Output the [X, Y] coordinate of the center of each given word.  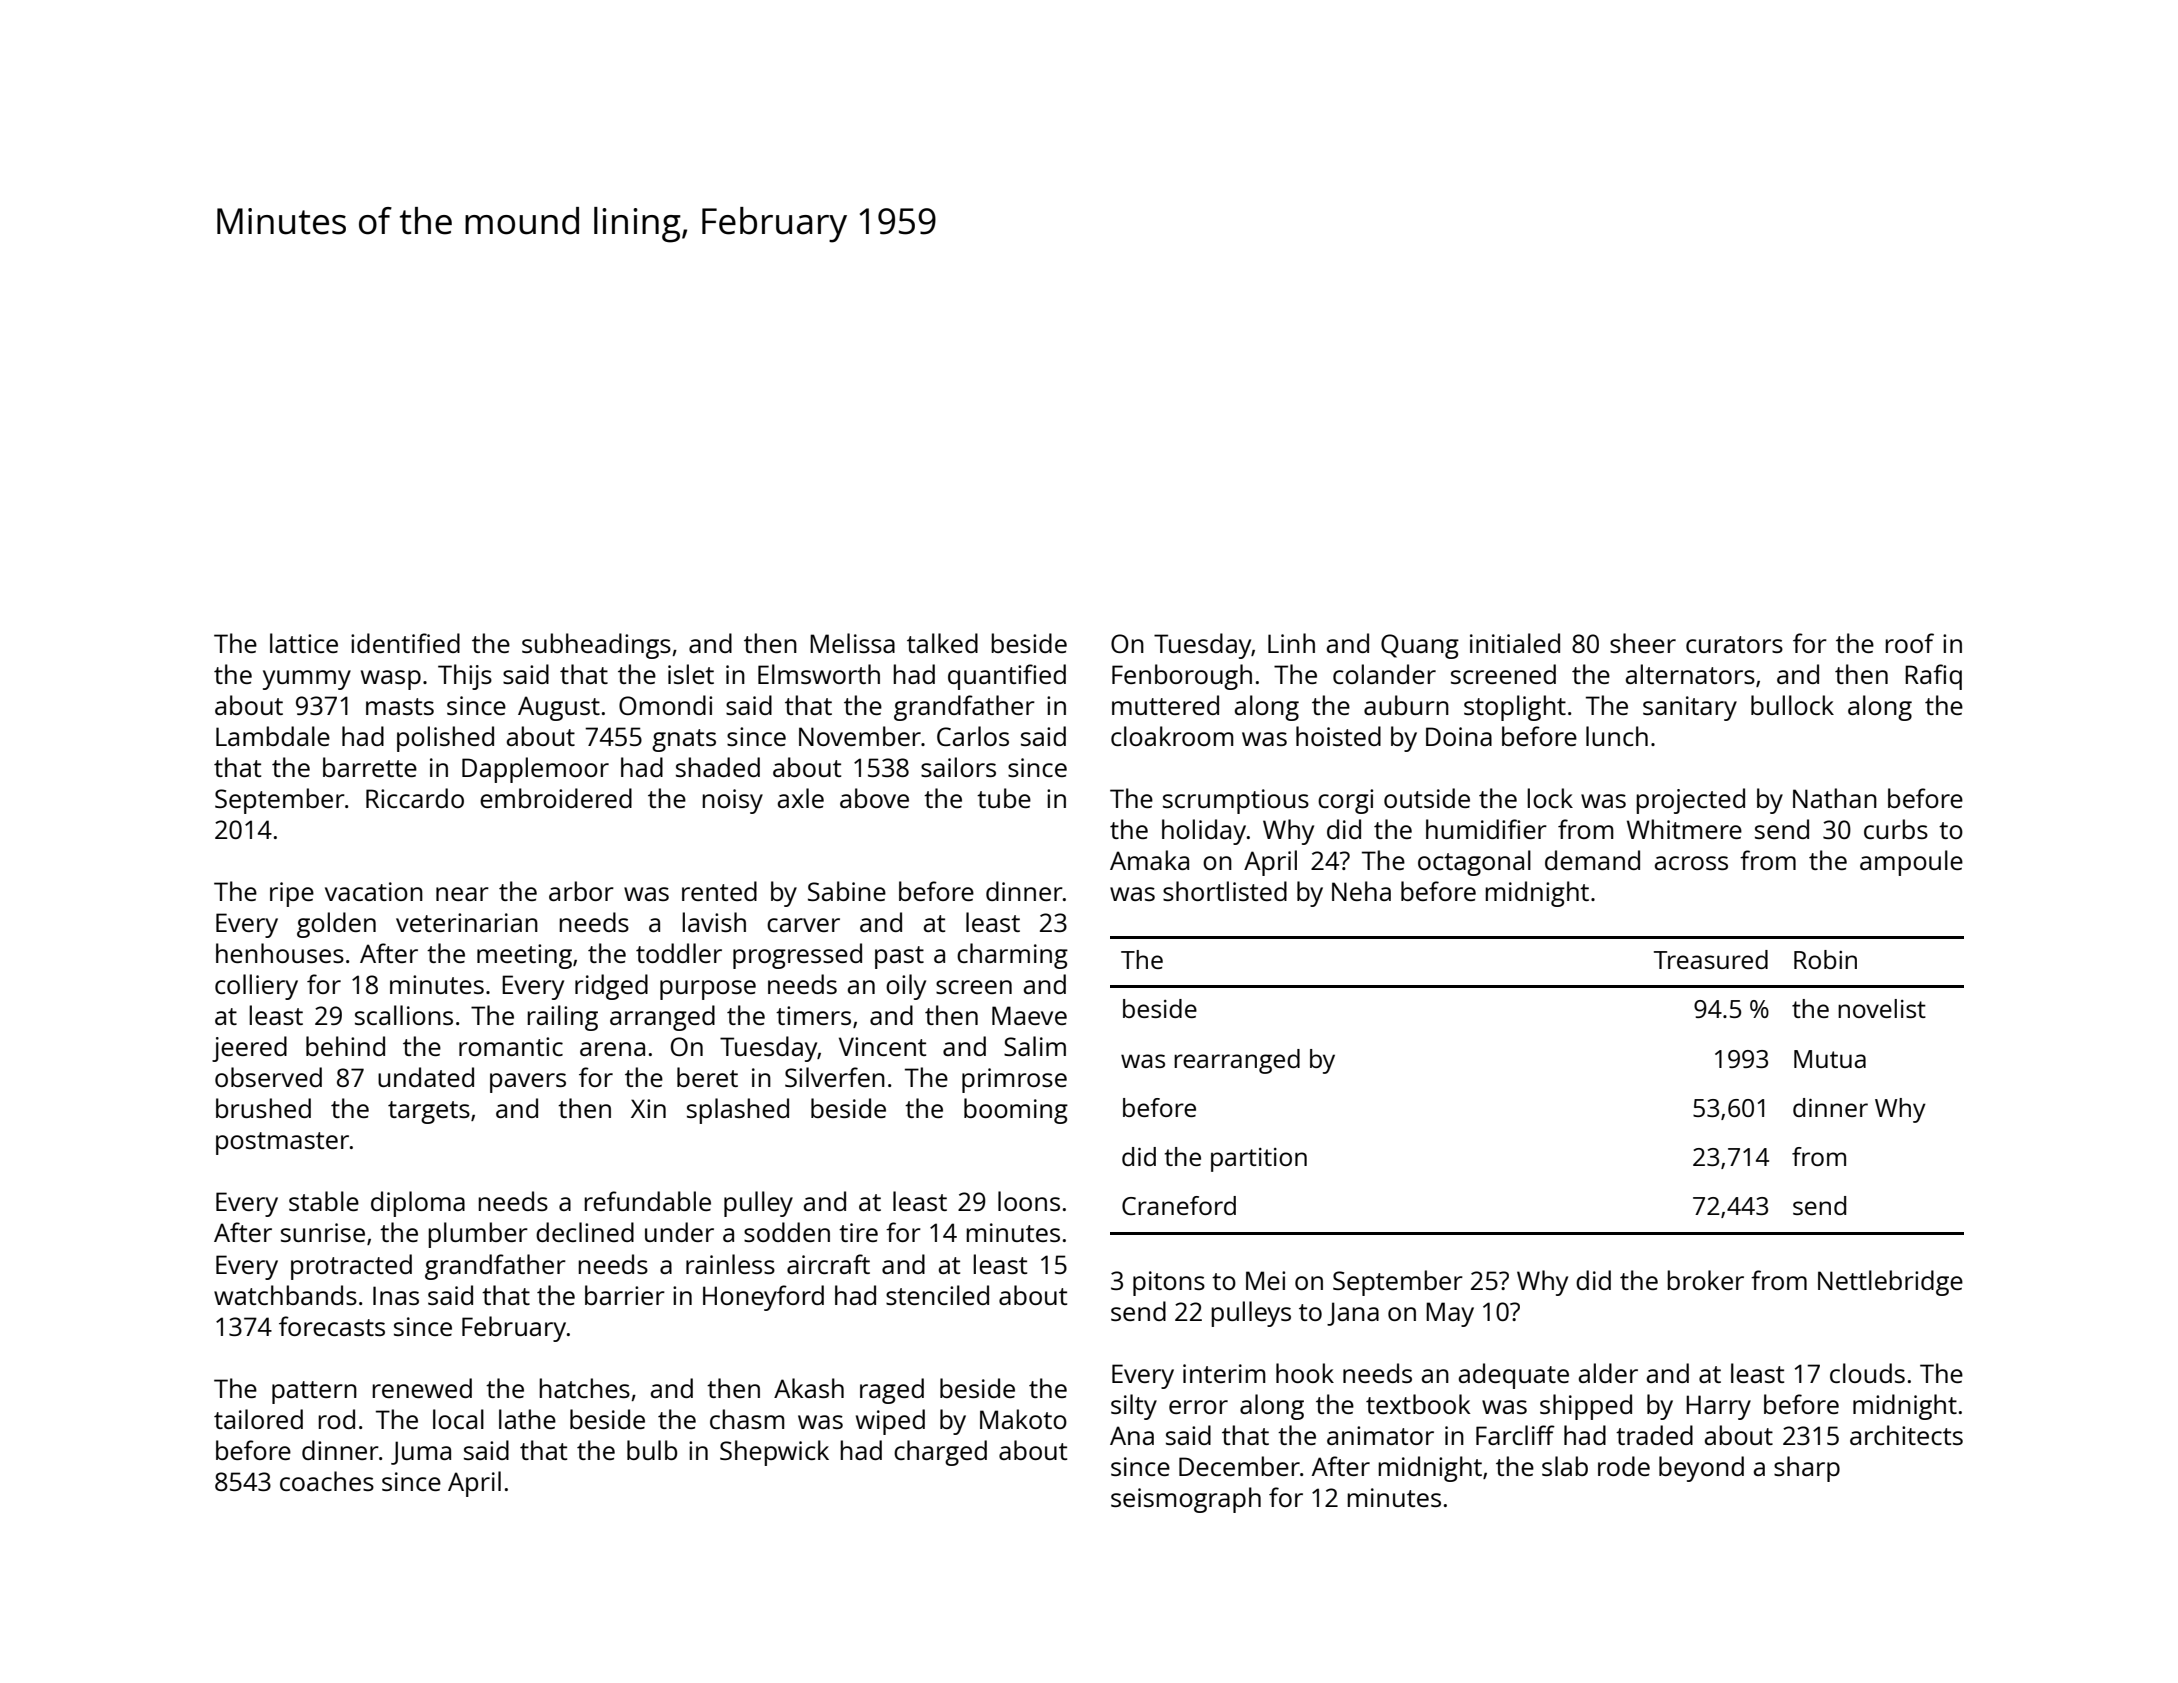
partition [1259, 1160]
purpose [708, 990]
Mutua [1830, 1059]
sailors [958, 767]
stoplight [1515, 708]
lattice [304, 643]
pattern [314, 1392]
